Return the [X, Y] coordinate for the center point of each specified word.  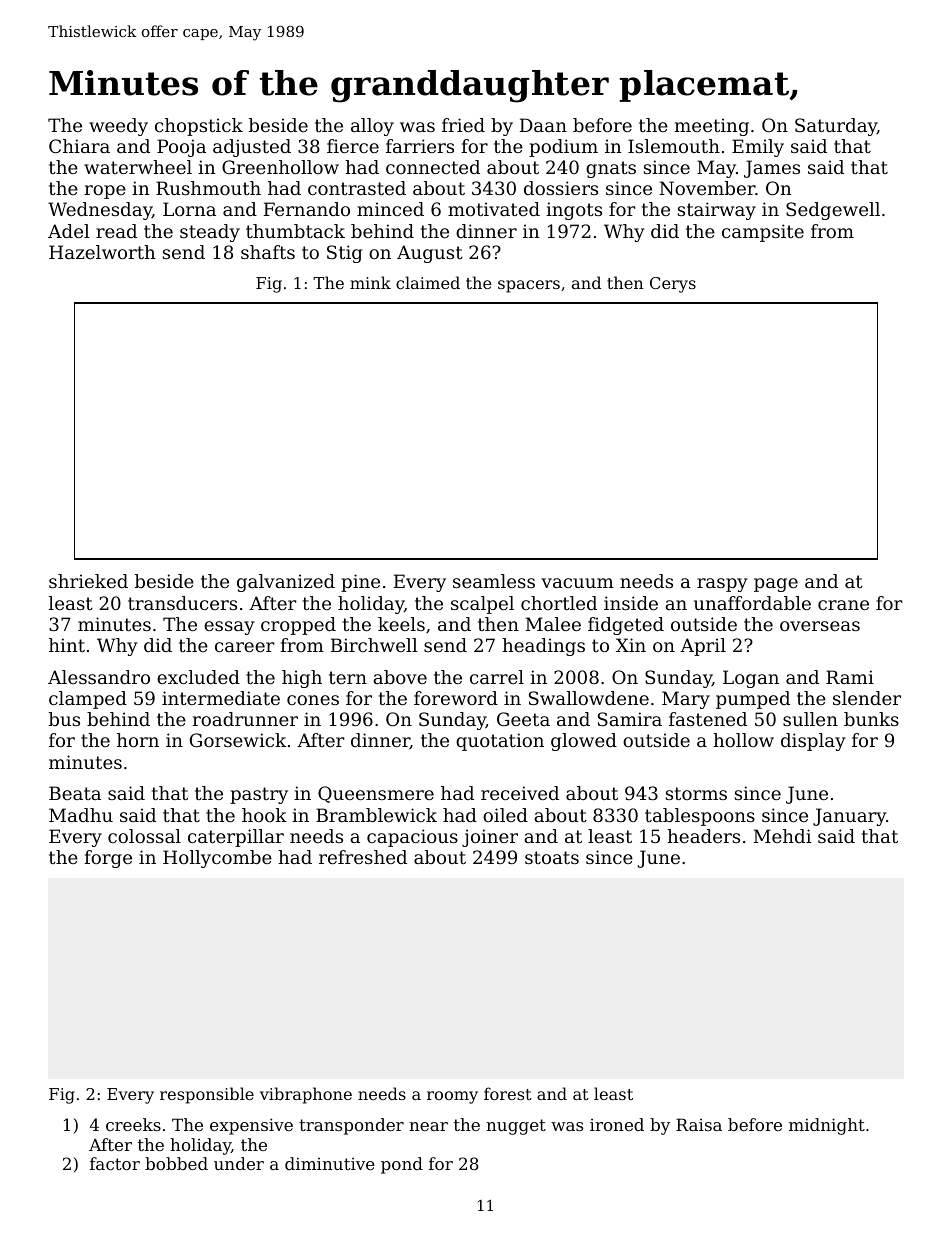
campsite [763, 233]
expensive [251, 1126]
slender [867, 698]
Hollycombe [217, 859]
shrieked [88, 581]
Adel [69, 231]
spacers [529, 286]
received [520, 793]
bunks [871, 719]
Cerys [673, 285]
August [430, 254]
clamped [88, 700]
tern [348, 677]
